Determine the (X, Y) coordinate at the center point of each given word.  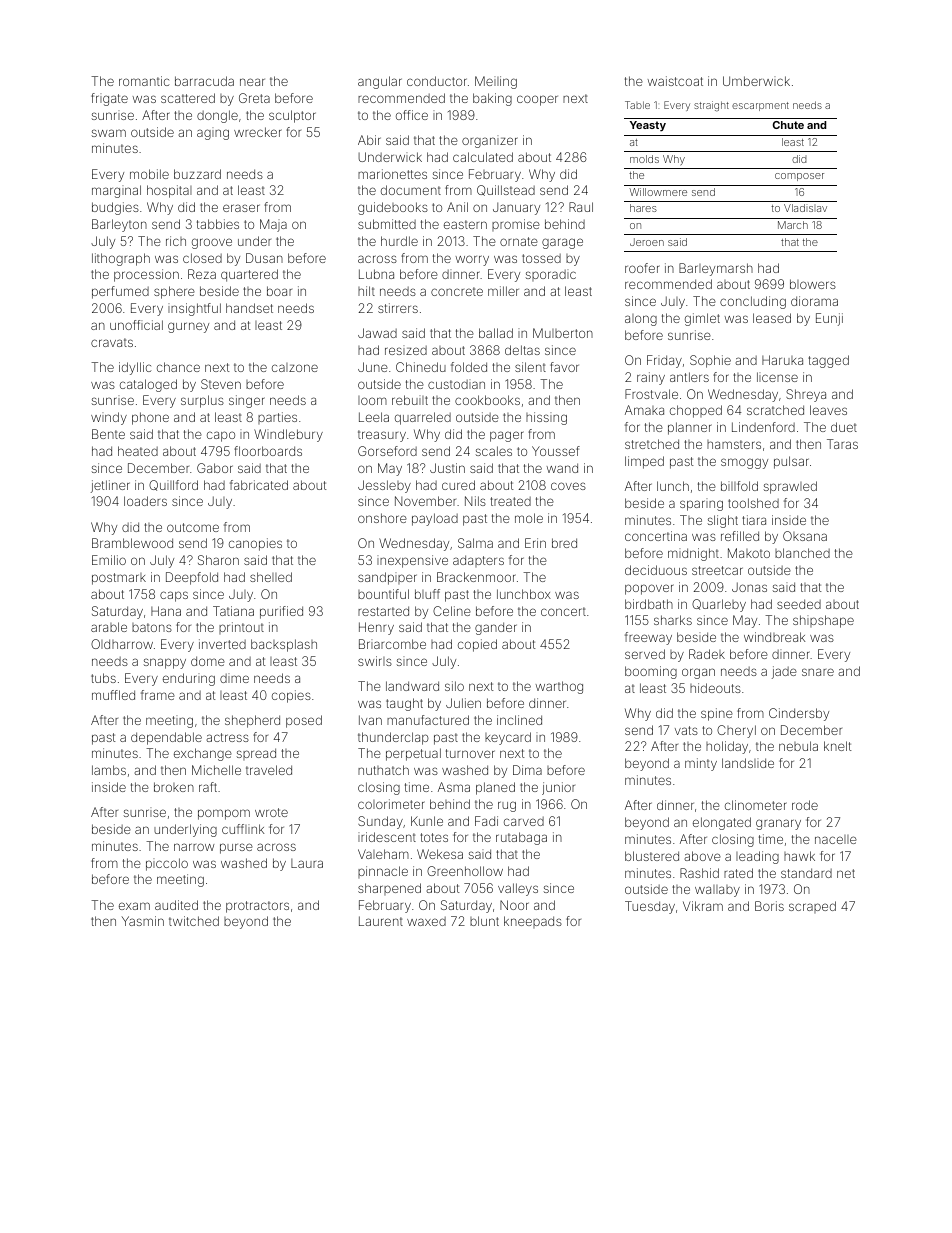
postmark (119, 579)
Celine (452, 611)
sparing (701, 504)
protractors (257, 907)
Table (637, 105)
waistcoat (675, 81)
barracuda (204, 81)
